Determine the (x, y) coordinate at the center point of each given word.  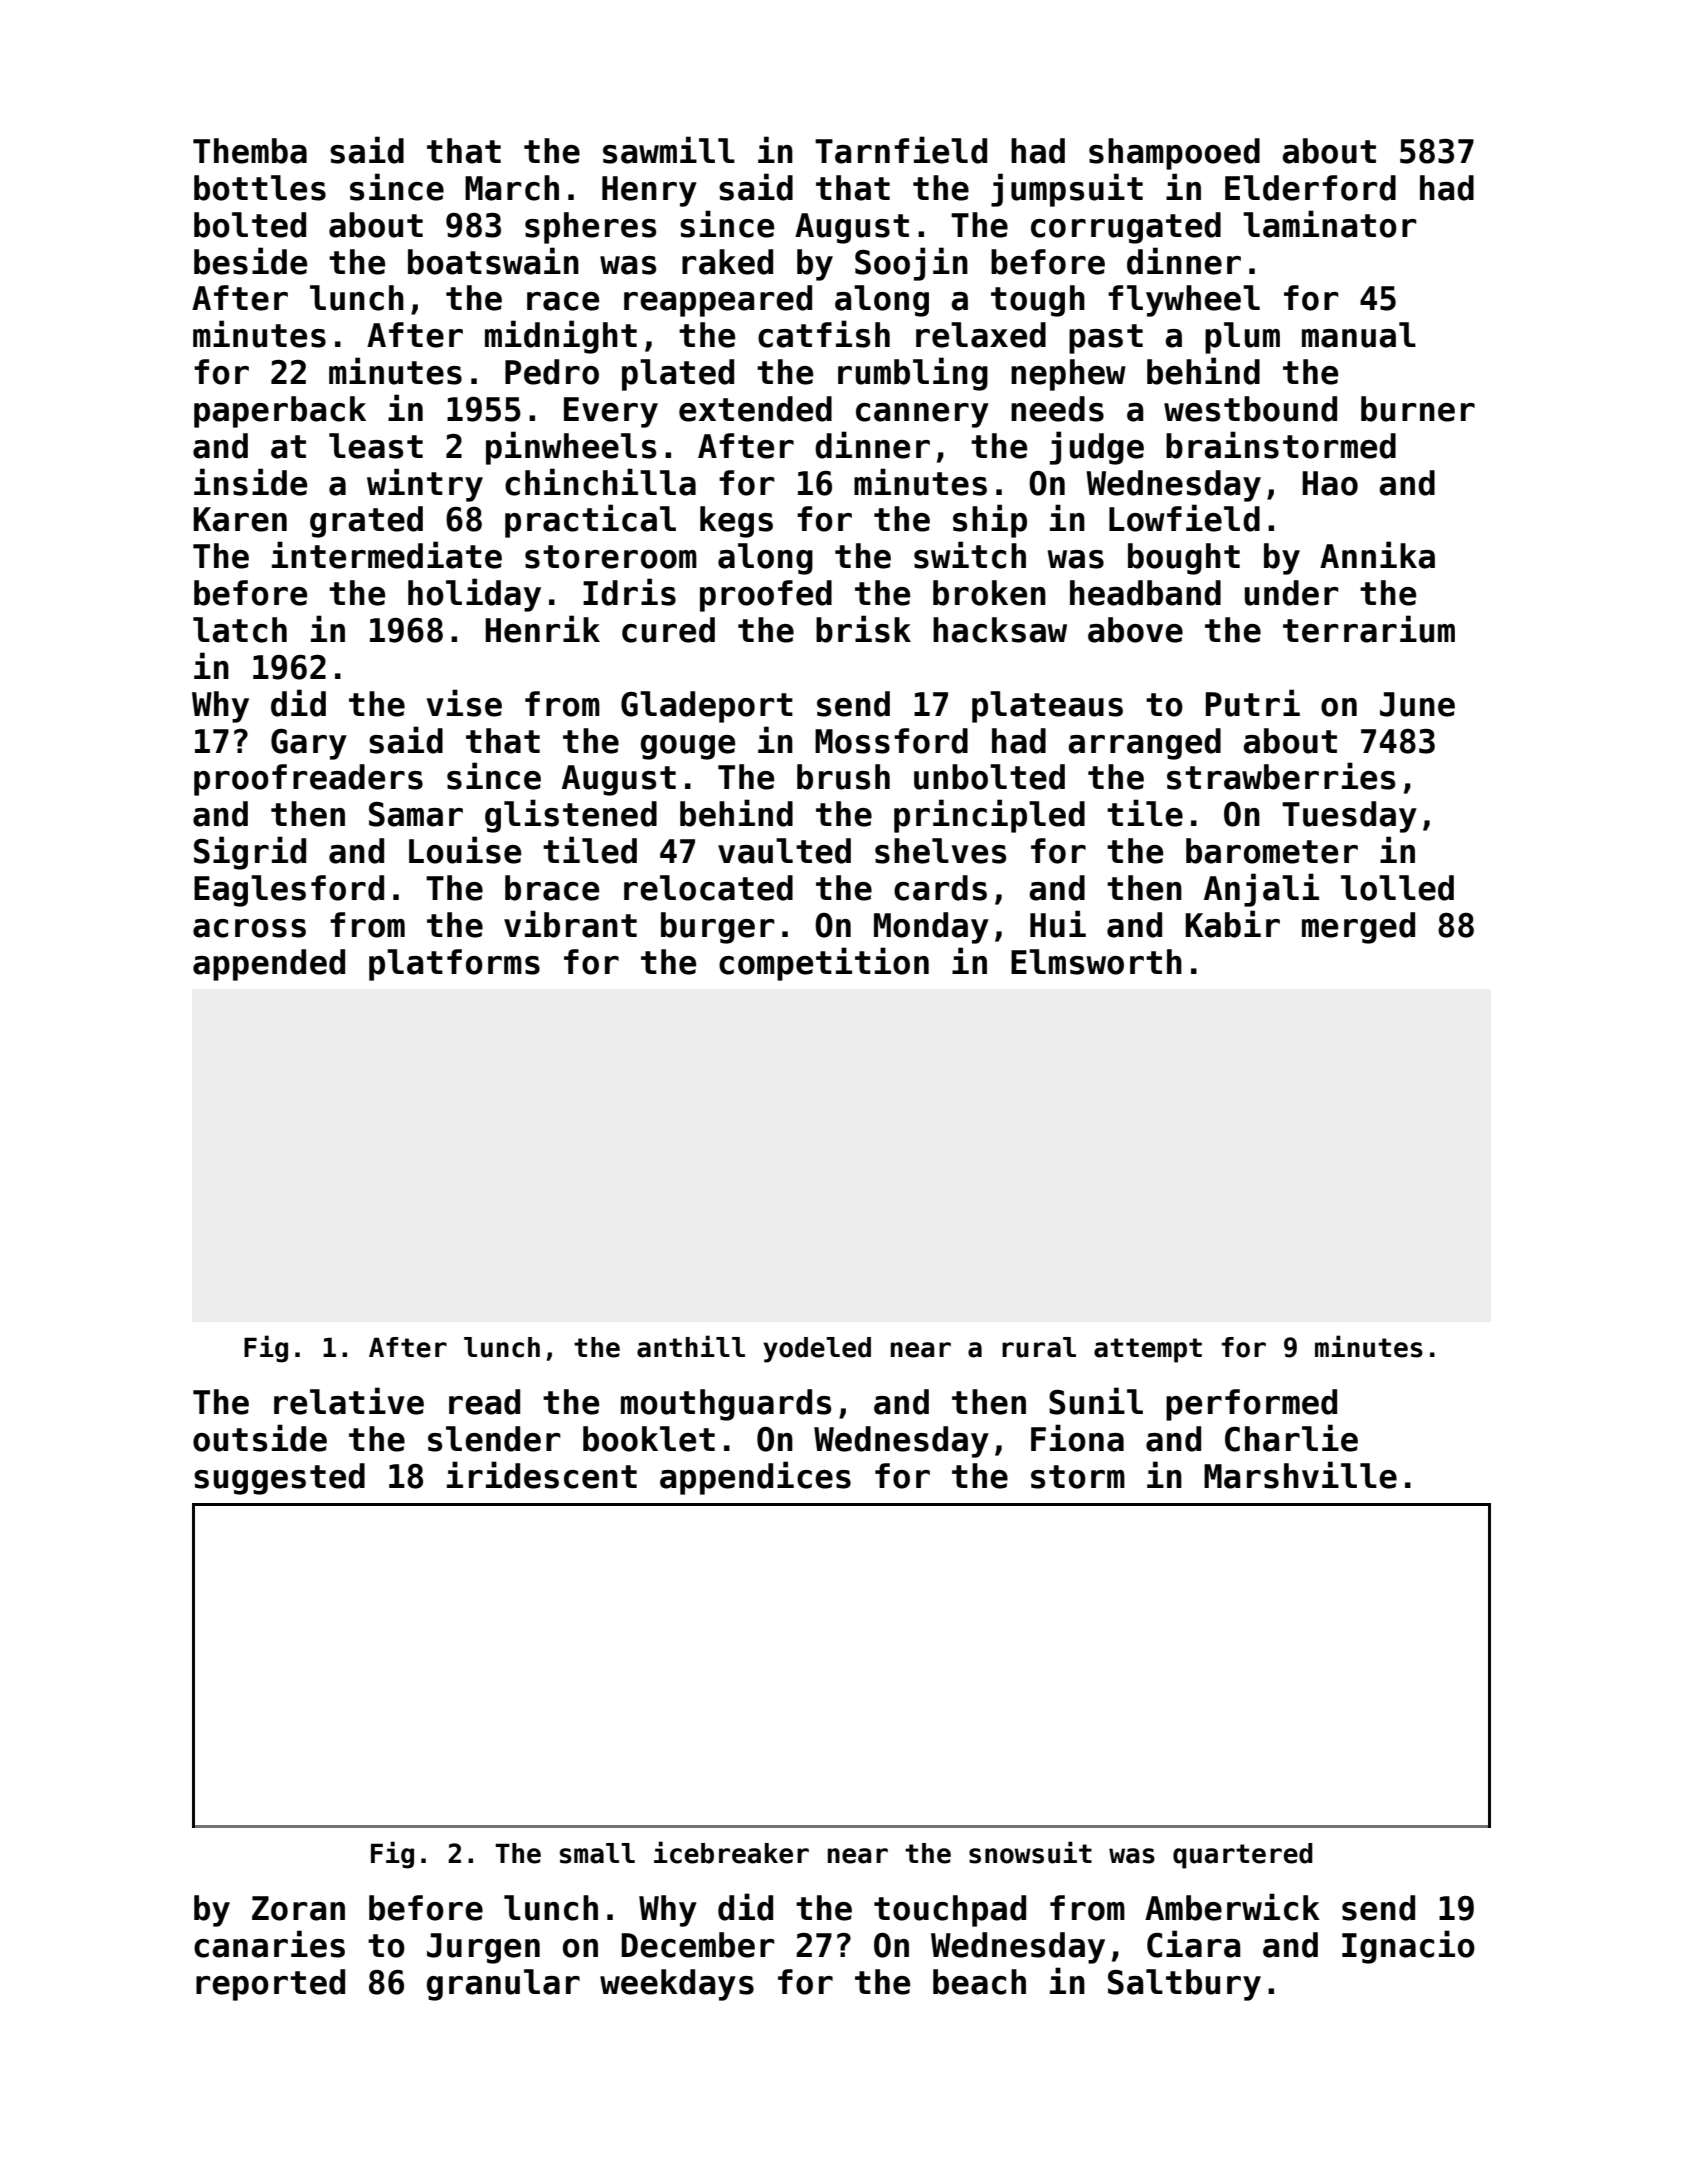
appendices (755, 1478)
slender (494, 1439)
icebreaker (731, 1852)
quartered (1243, 1856)
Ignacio (1408, 1947)
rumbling (913, 374)
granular (503, 1985)
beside (250, 261)
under (1292, 593)
